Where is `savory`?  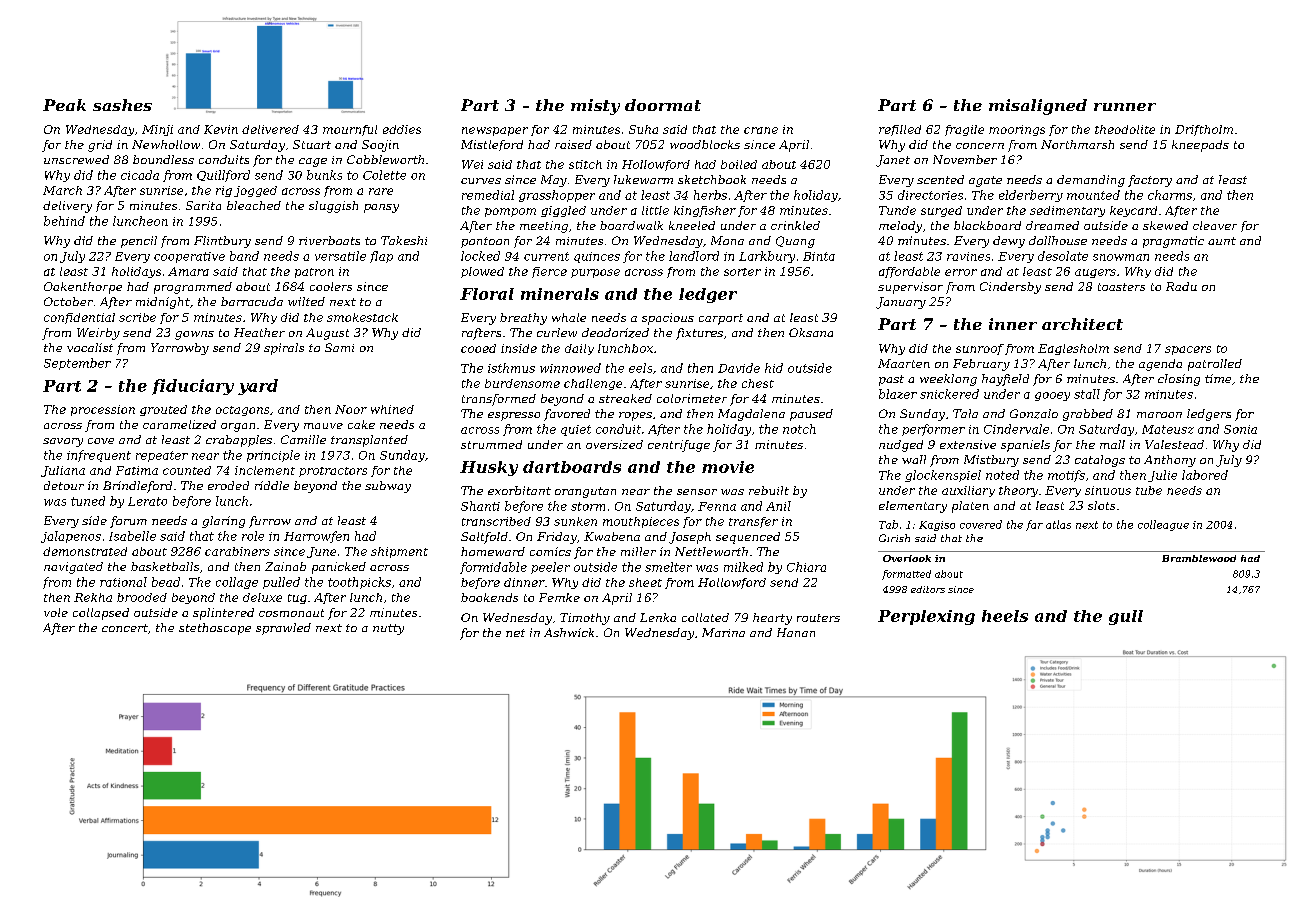 savory is located at coordinates (63, 442).
